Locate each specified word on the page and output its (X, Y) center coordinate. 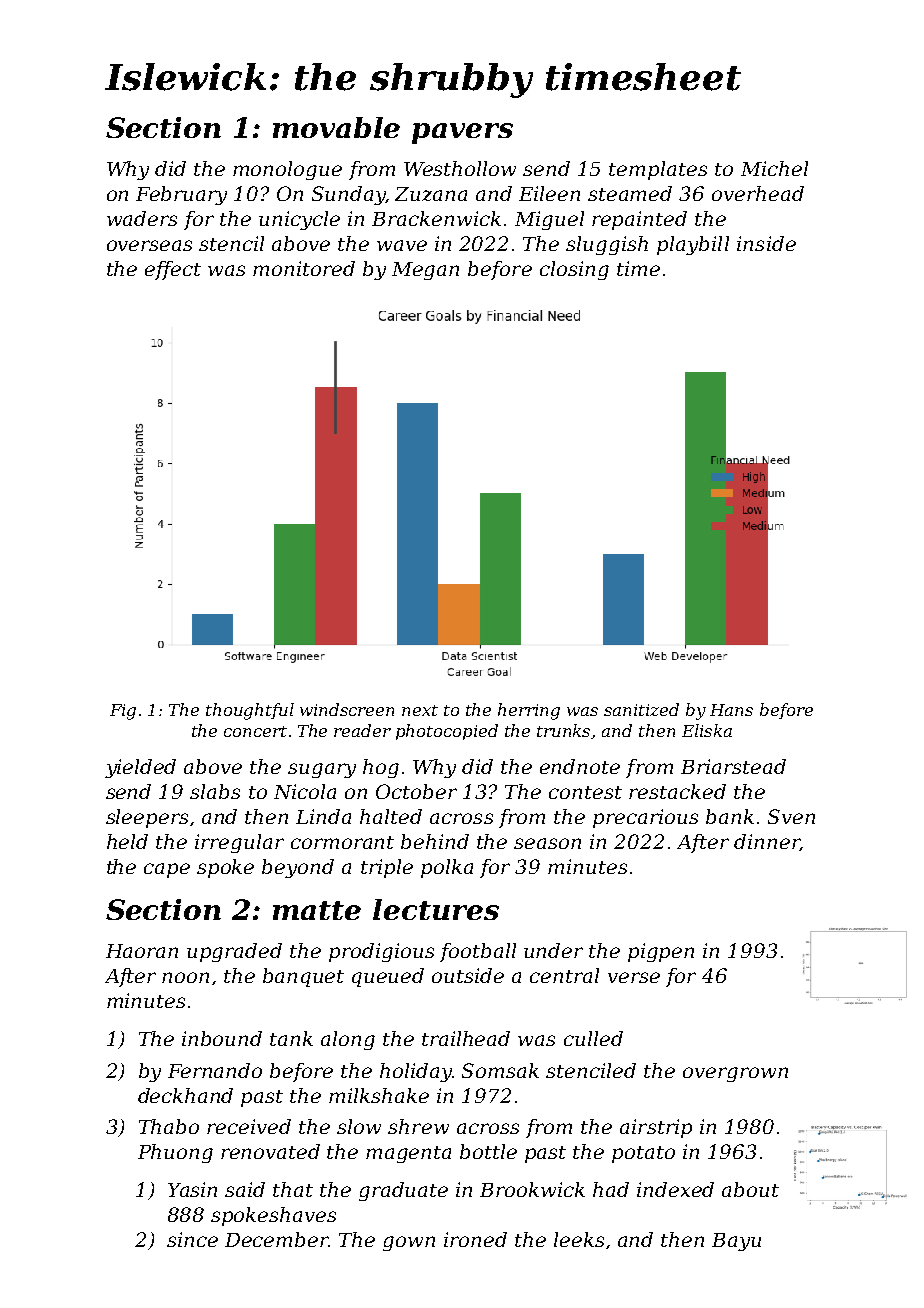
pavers (462, 133)
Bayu (736, 1242)
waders (142, 218)
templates (658, 170)
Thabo (169, 1126)
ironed (475, 1239)
